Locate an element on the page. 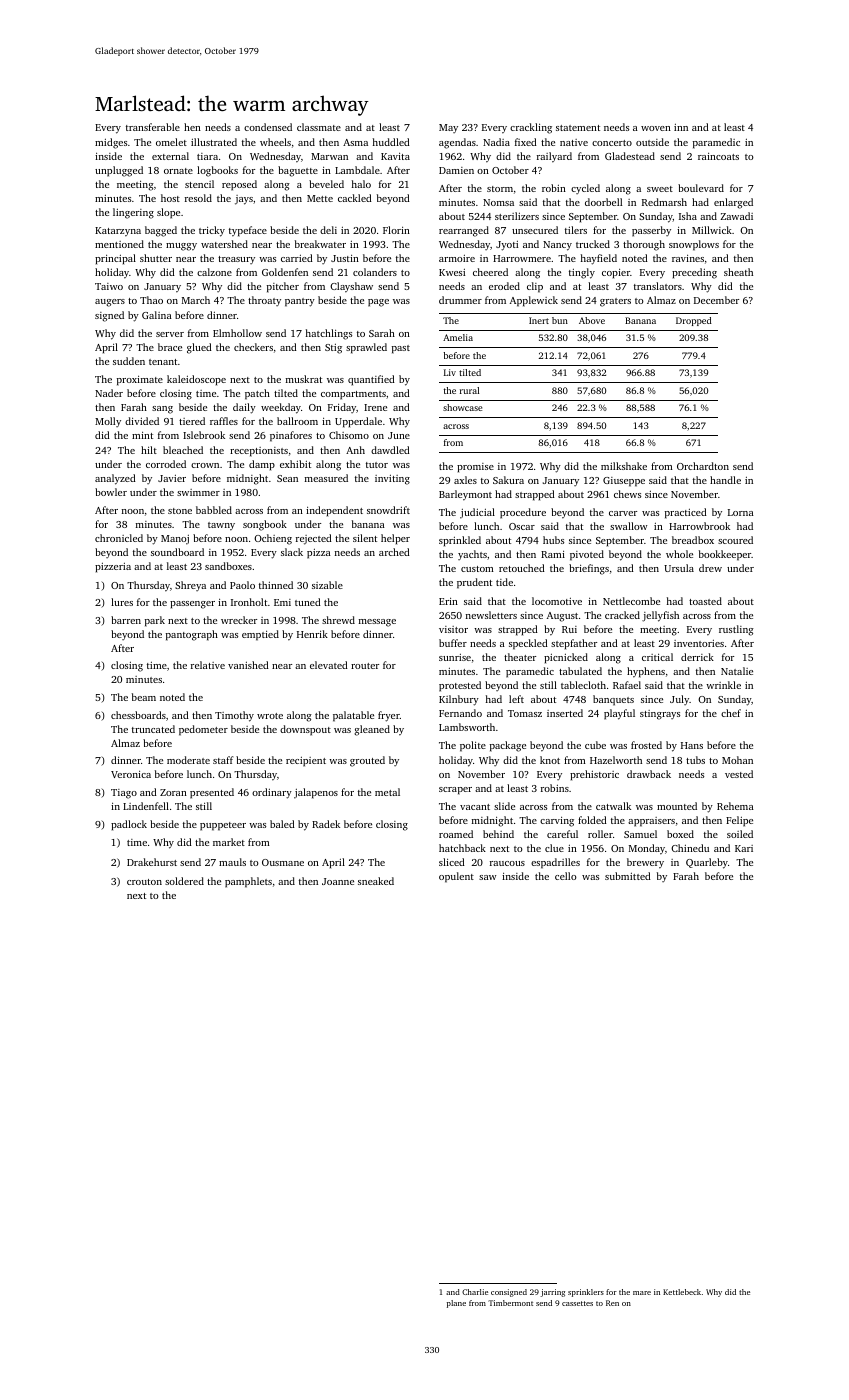 This document has width=849, height=1400. router is located at coordinates (365, 666).
